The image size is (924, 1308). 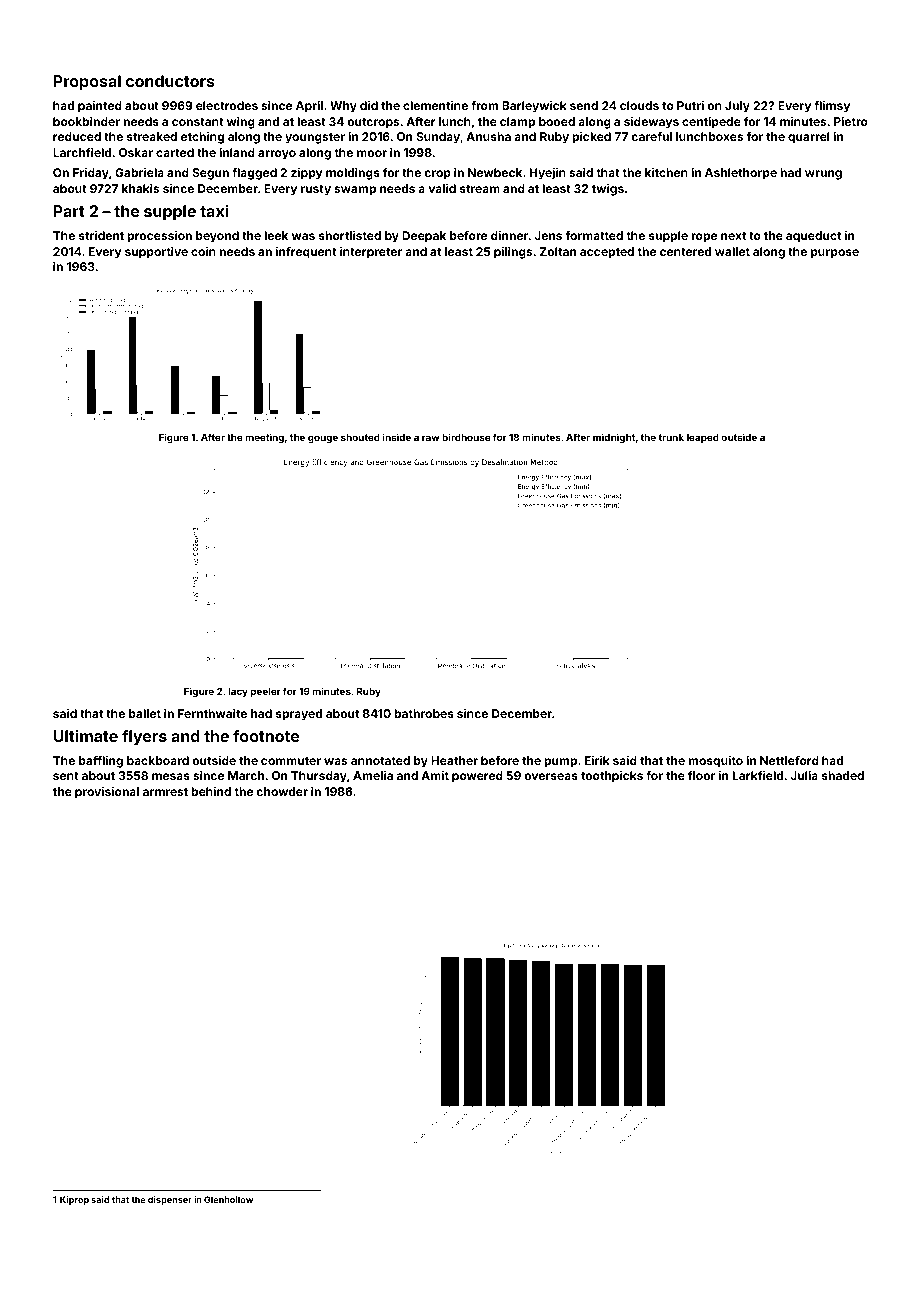 What do you see at coordinates (484, 105) in the page?
I see `from` at bounding box center [484, 105].
